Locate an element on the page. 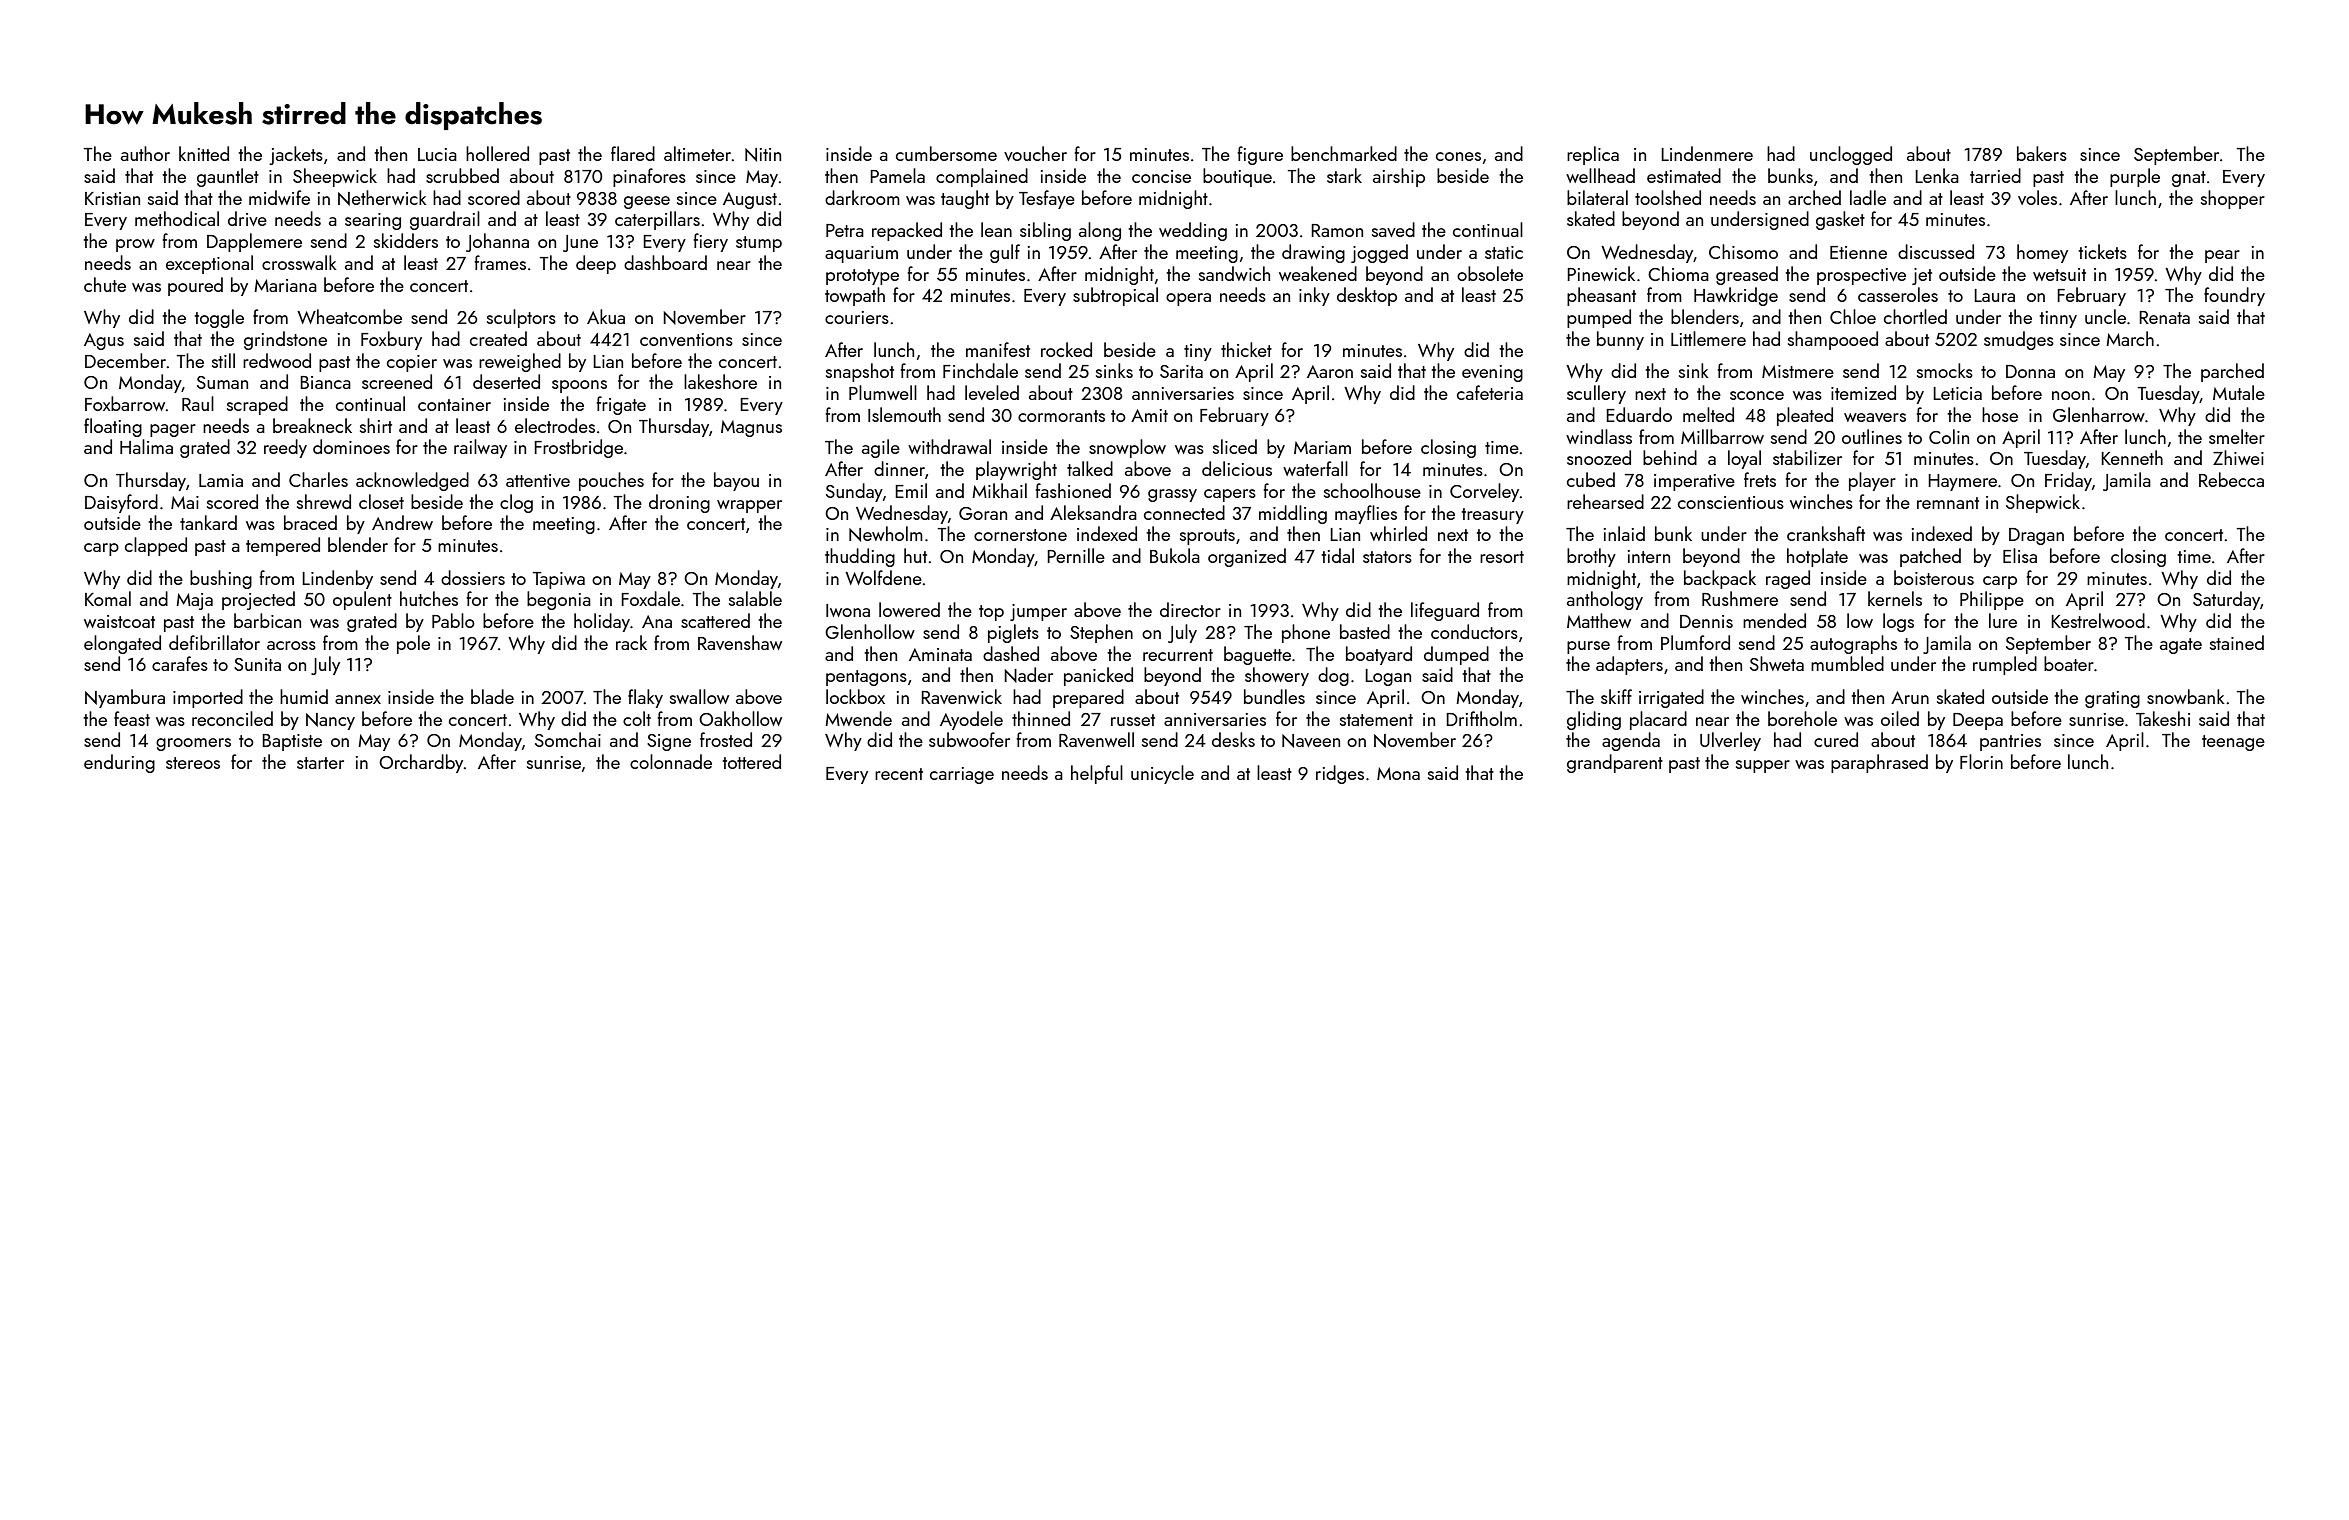 The image size is (2349, 1520). stators is located at coordinates (1387, 557).
